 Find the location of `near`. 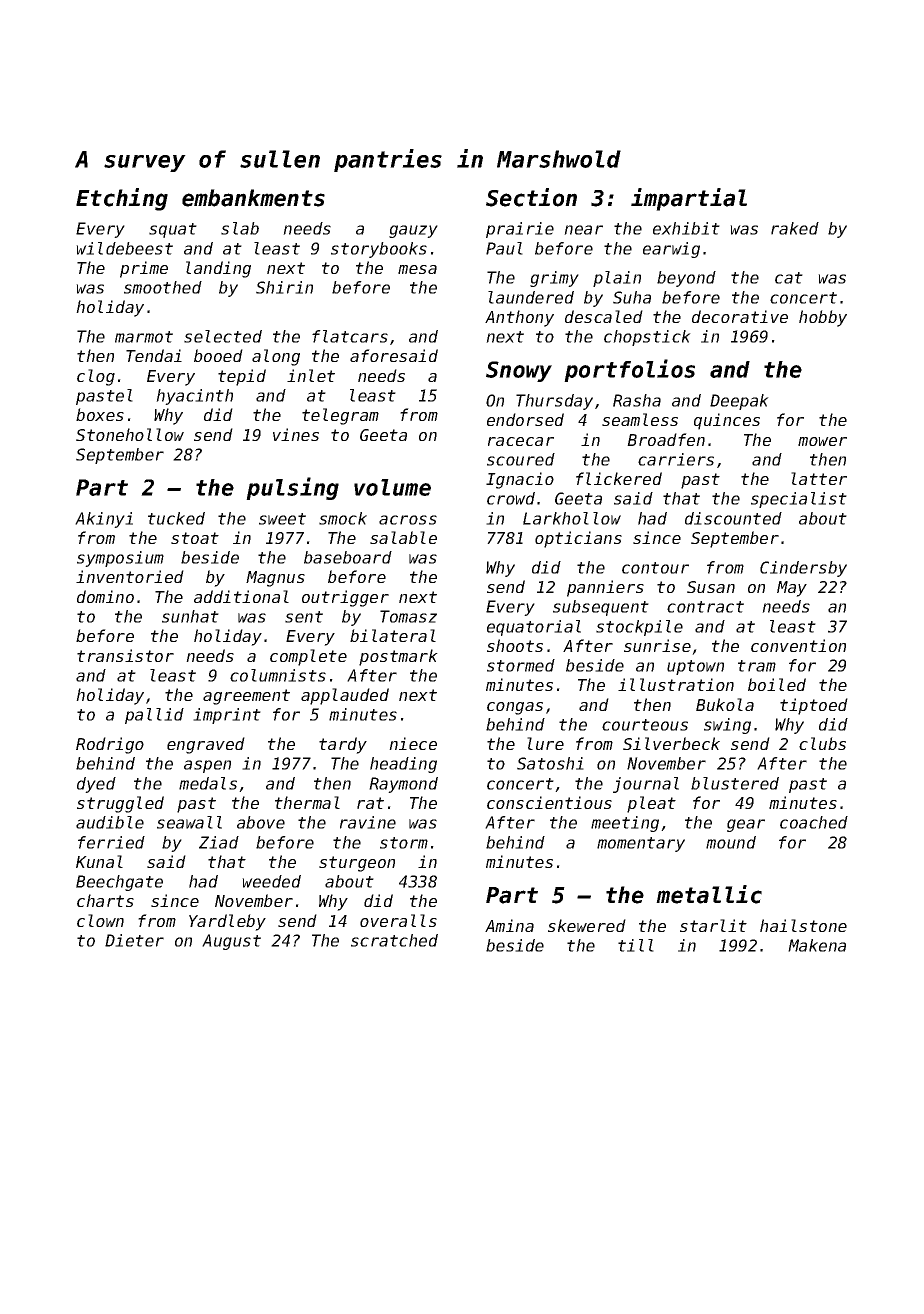

near is located at coordinates (583, 230).
